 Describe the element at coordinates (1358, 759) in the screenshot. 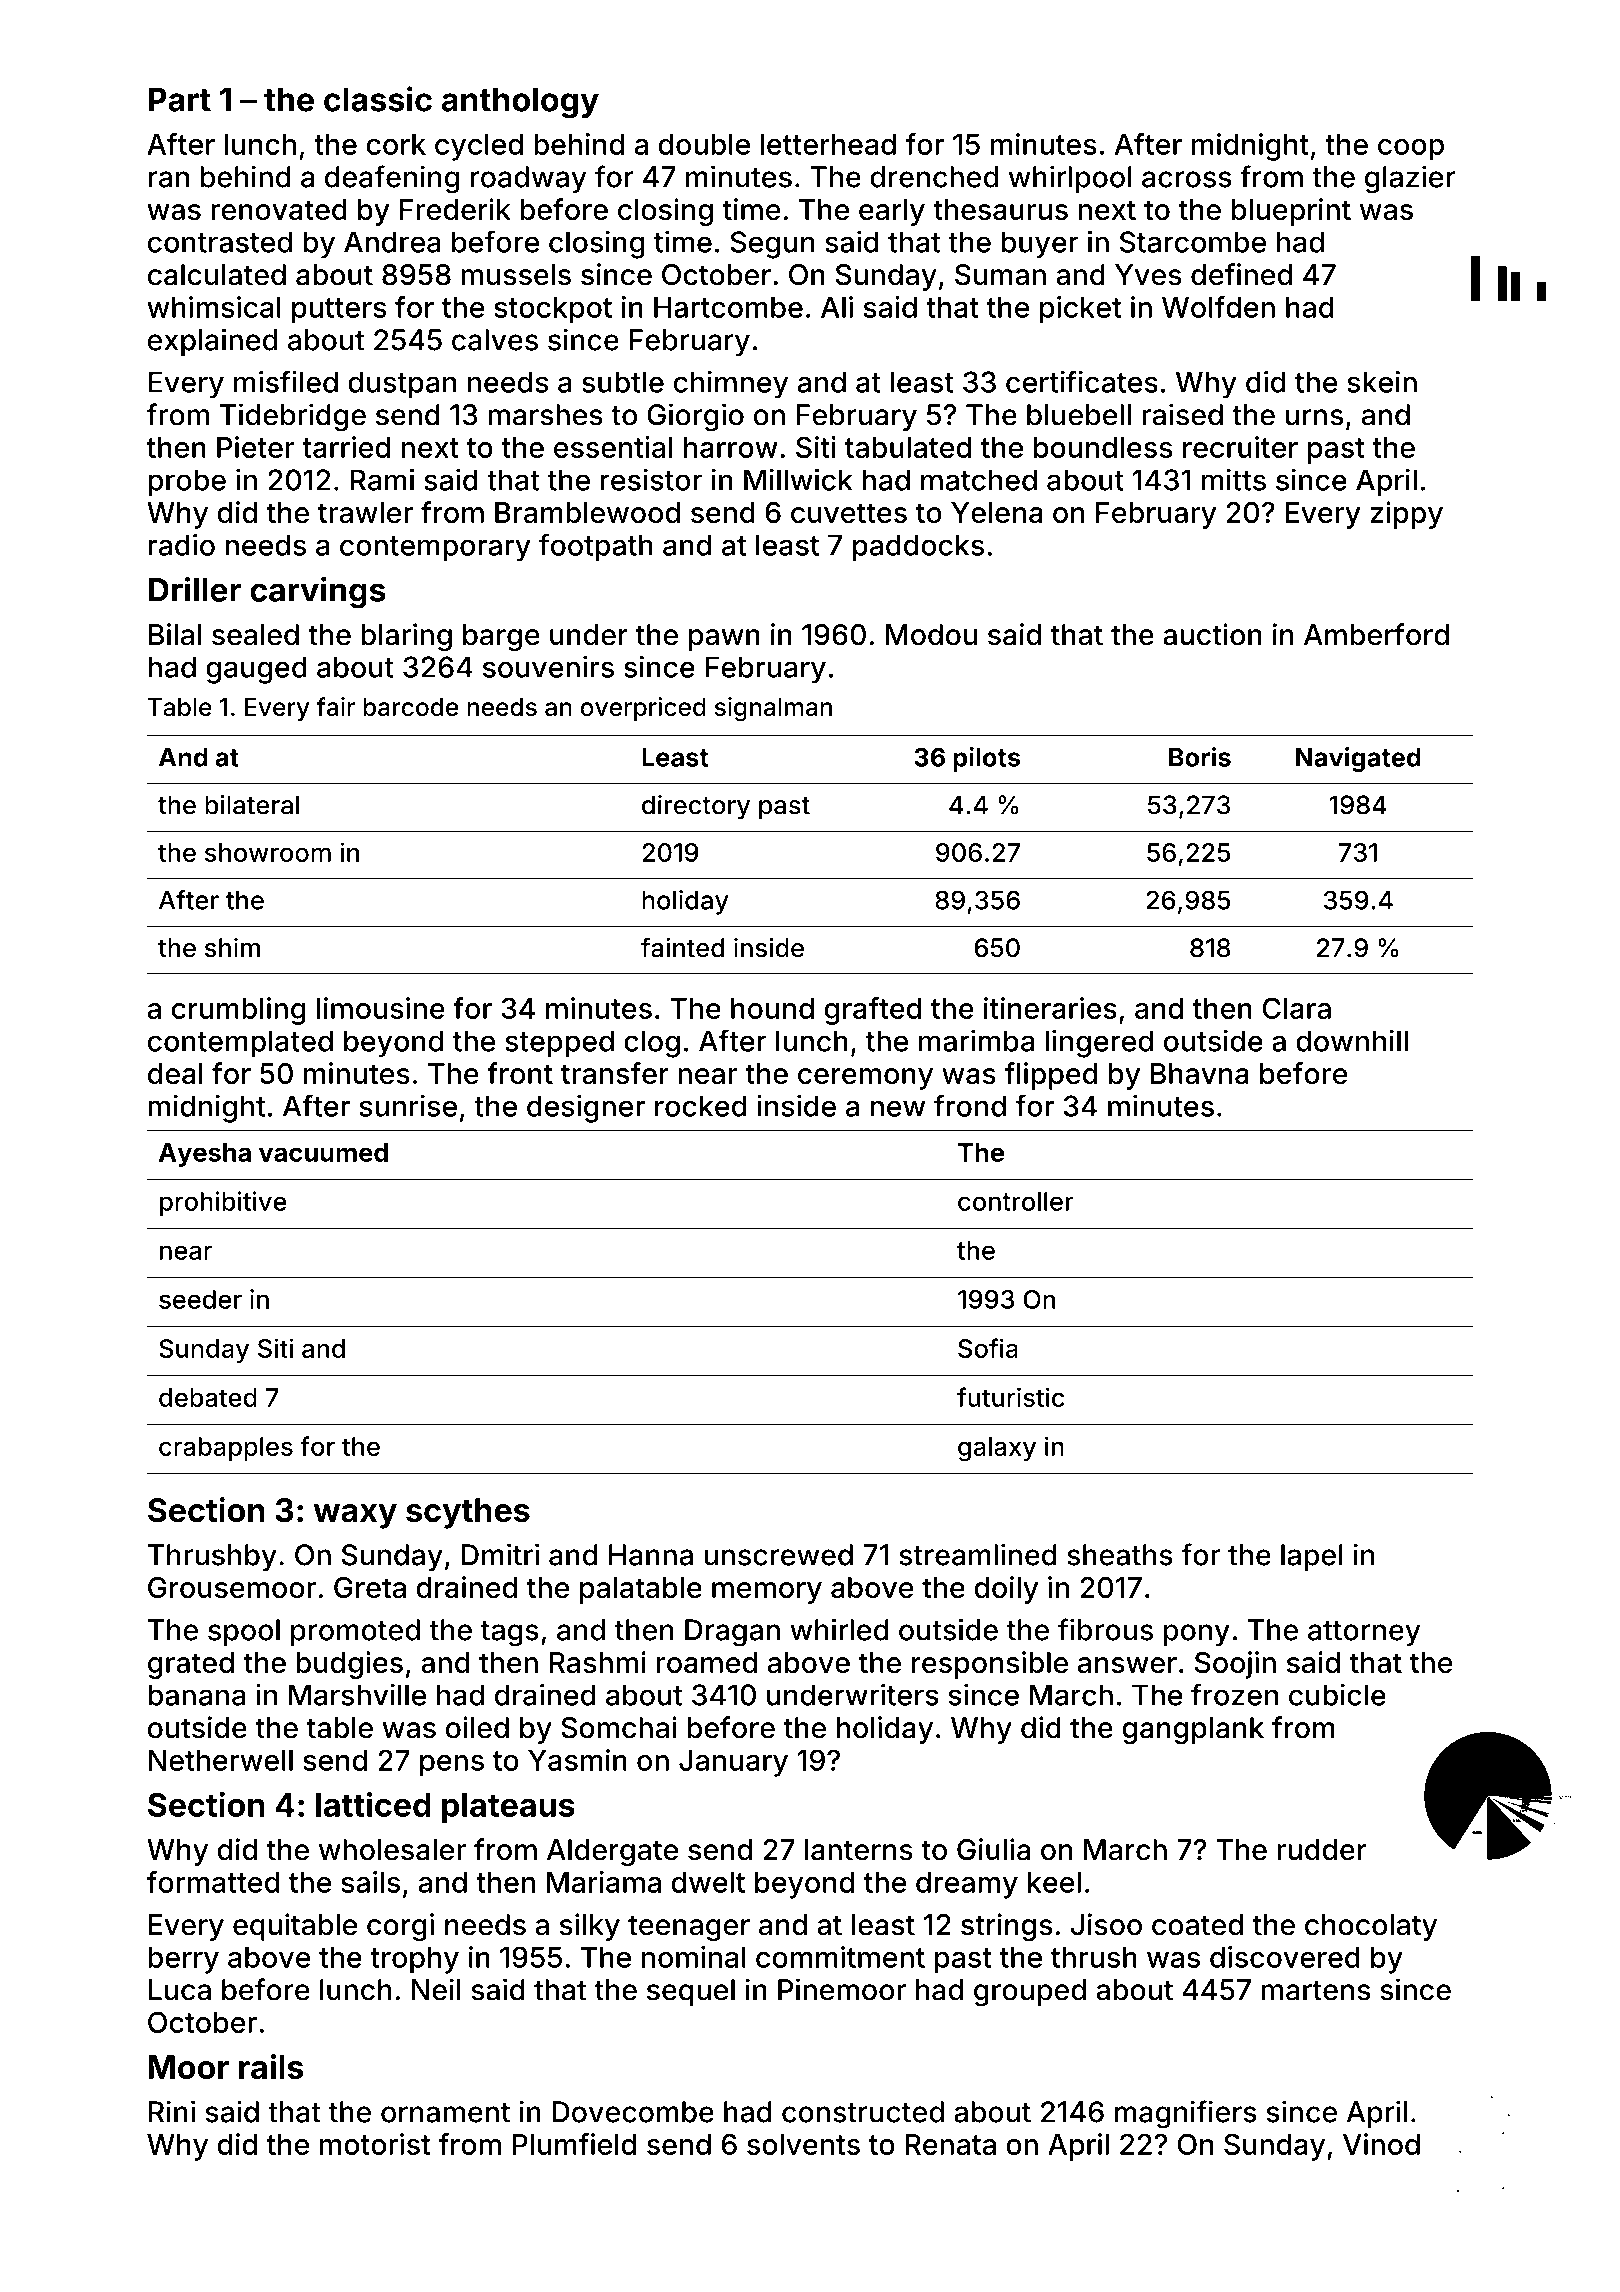

I see `Navigated` at that location.
